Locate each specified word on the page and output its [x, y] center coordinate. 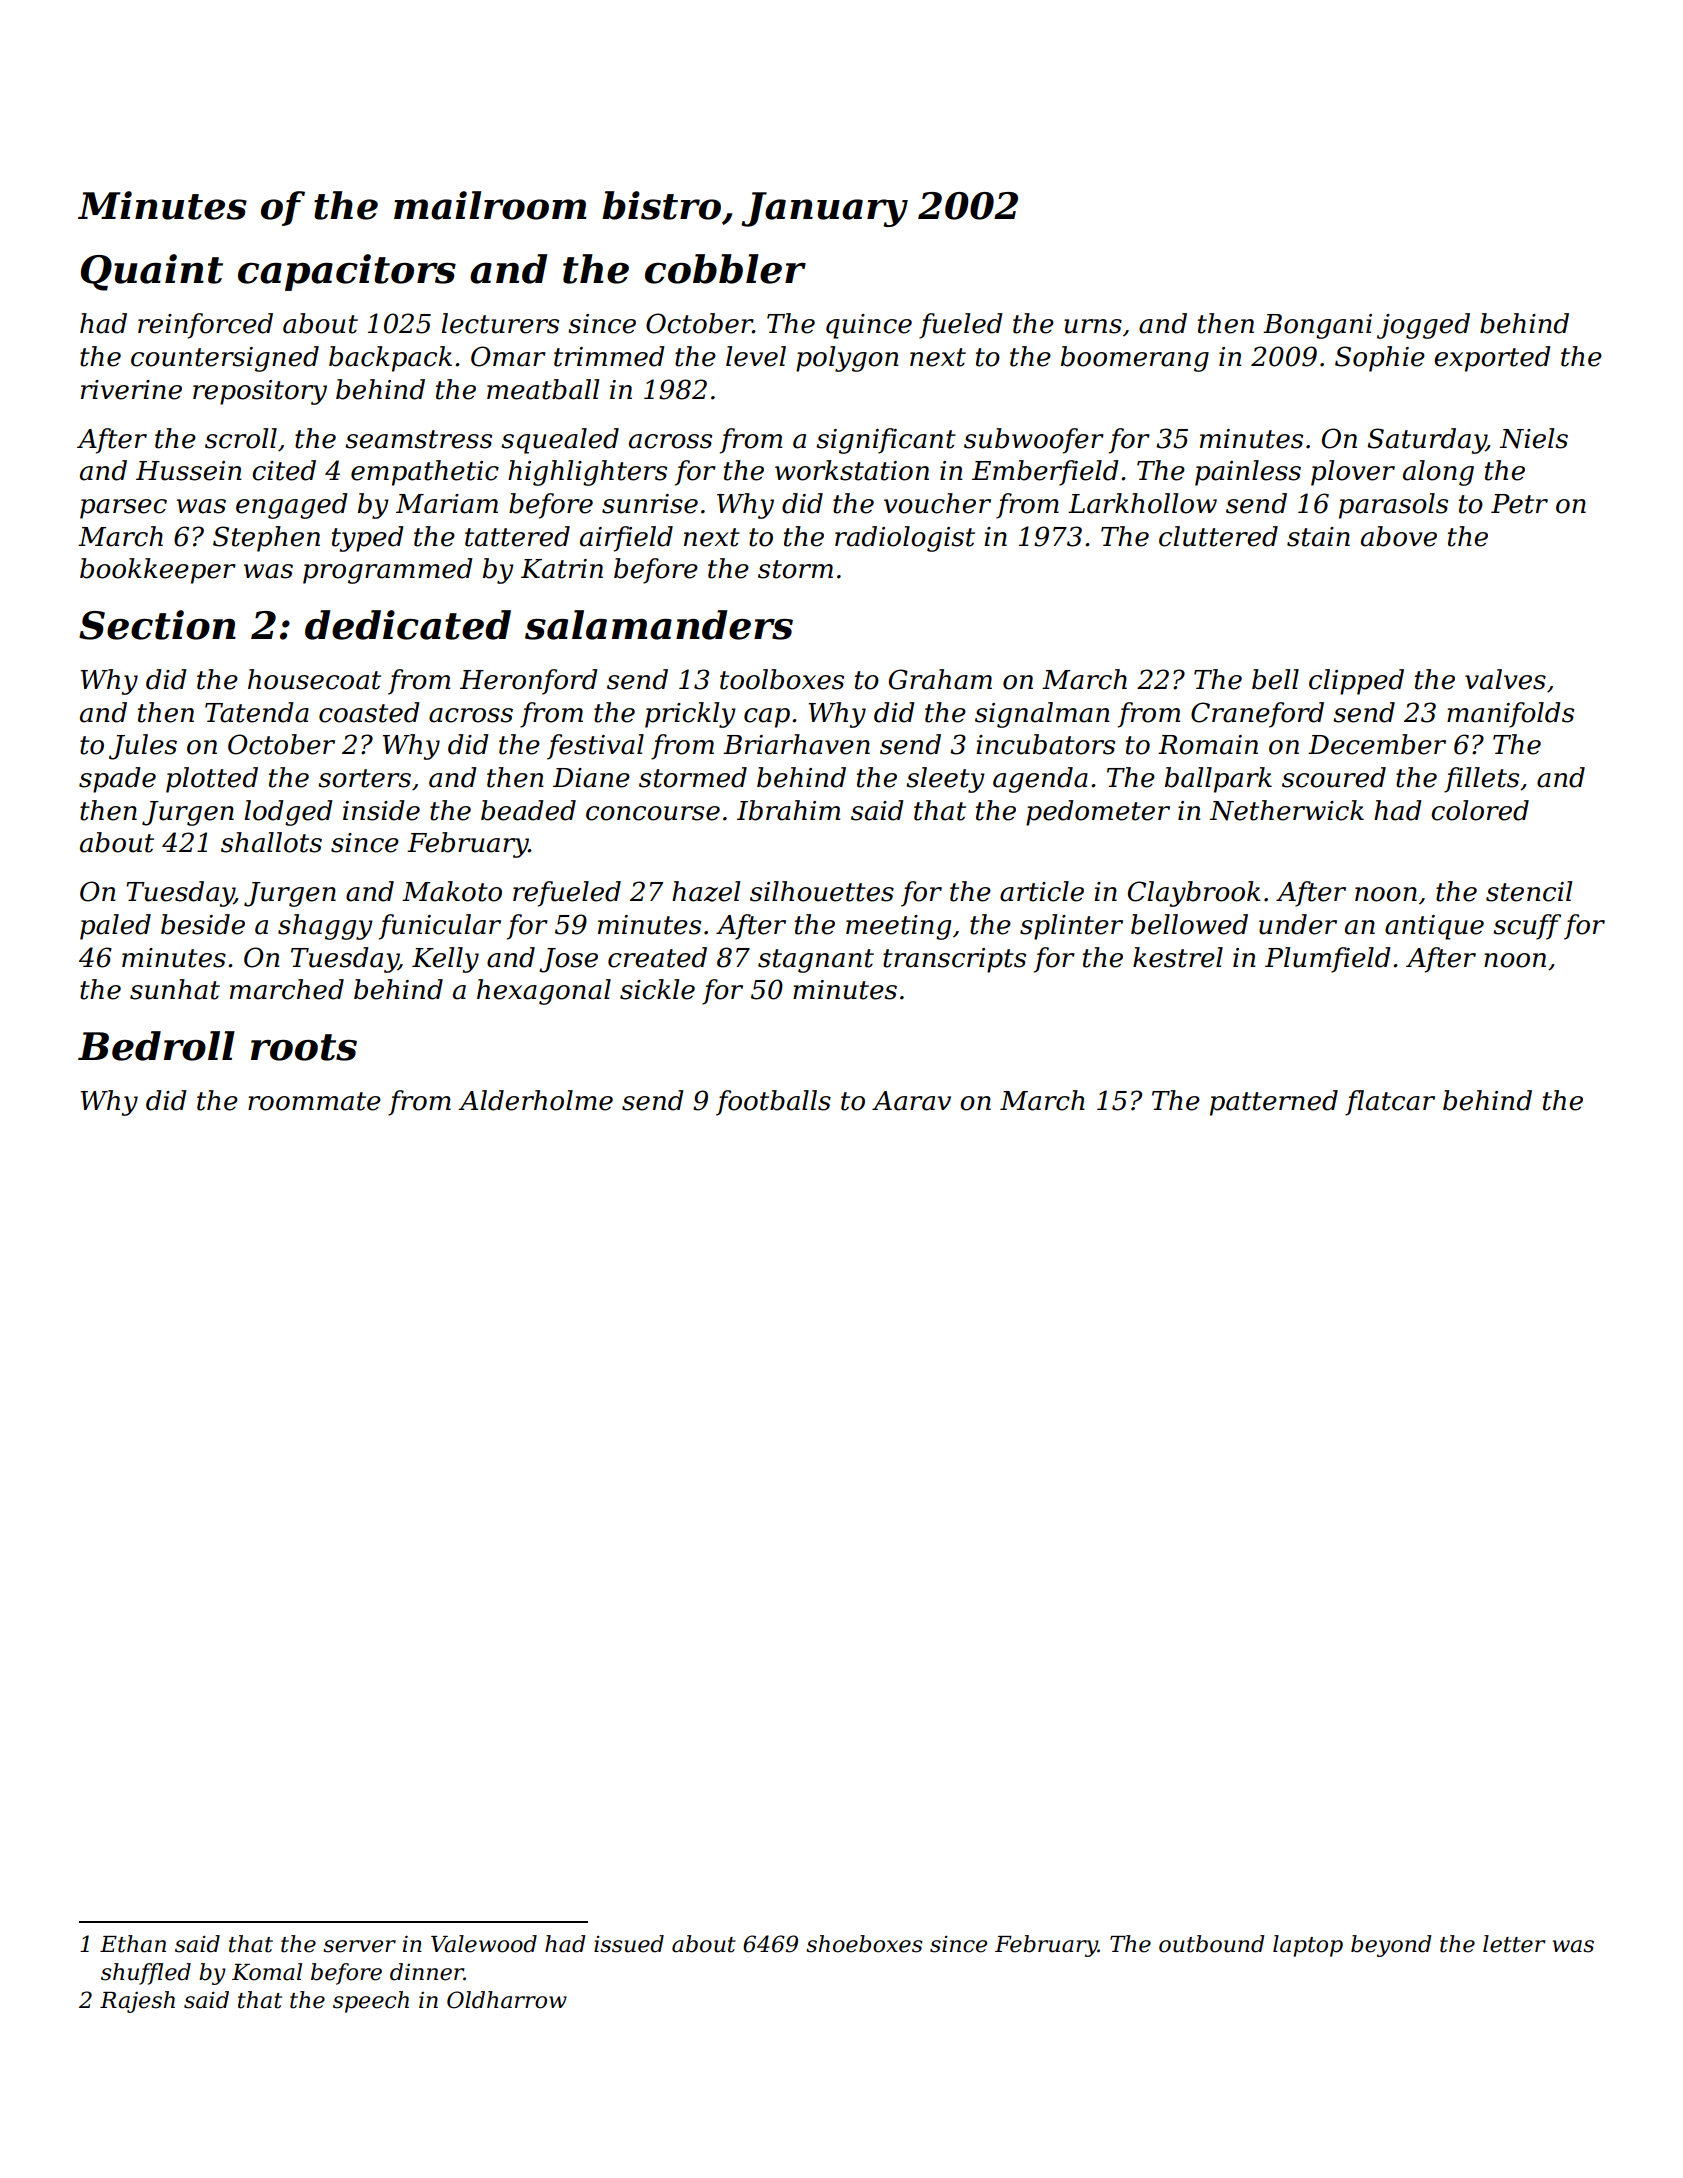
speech [371, 2002]
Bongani [1317, 326]
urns [1093, 326]
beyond [1391, 1946]
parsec [123, 509]
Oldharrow [507, 2000]
